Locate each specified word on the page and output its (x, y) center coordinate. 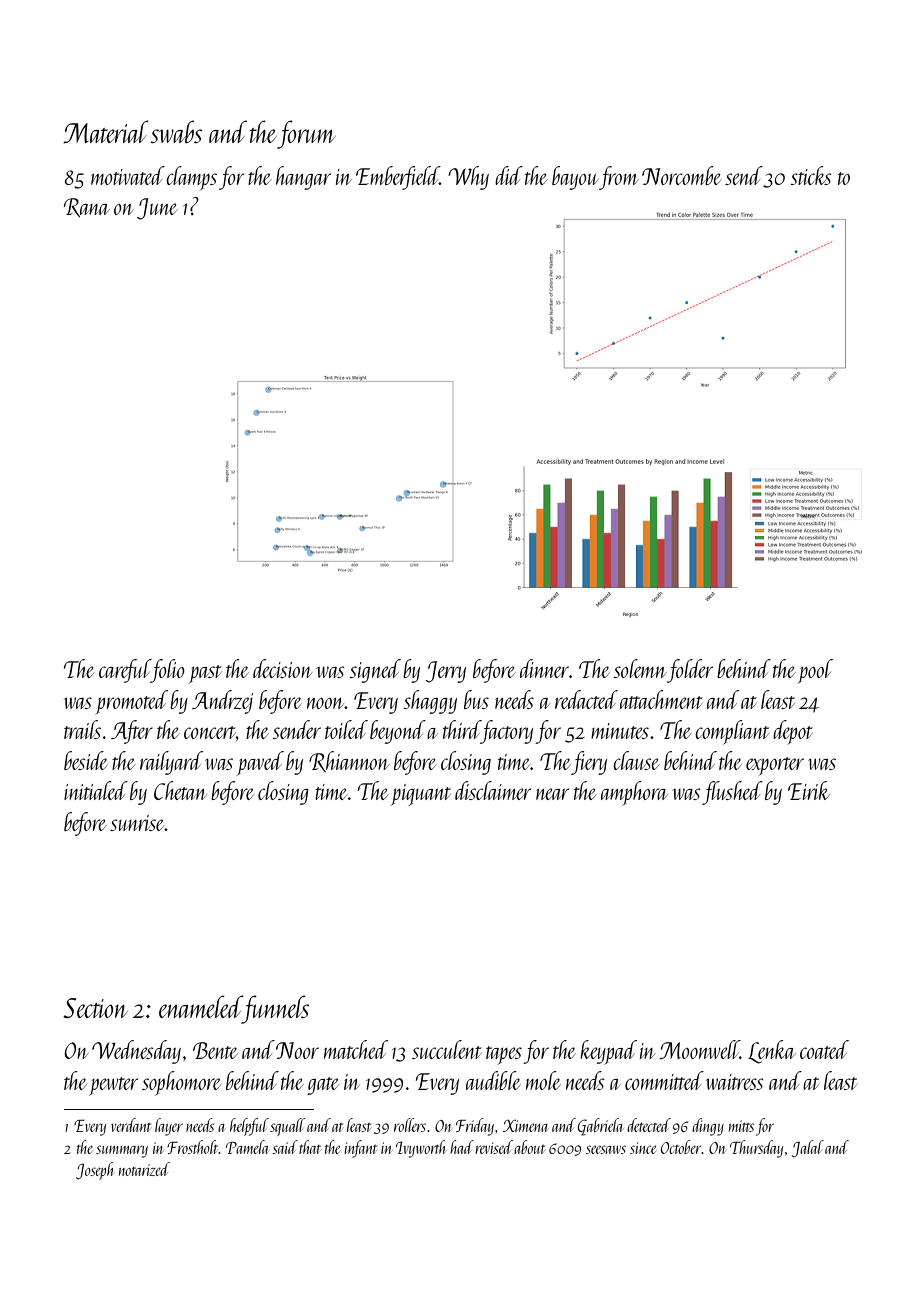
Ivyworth (421, 1149)
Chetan (180, 790)
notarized (144, 1169)
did (509, 175)
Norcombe (682, 175)
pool (815, 671)
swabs (176, 131)
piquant (421, 795)
